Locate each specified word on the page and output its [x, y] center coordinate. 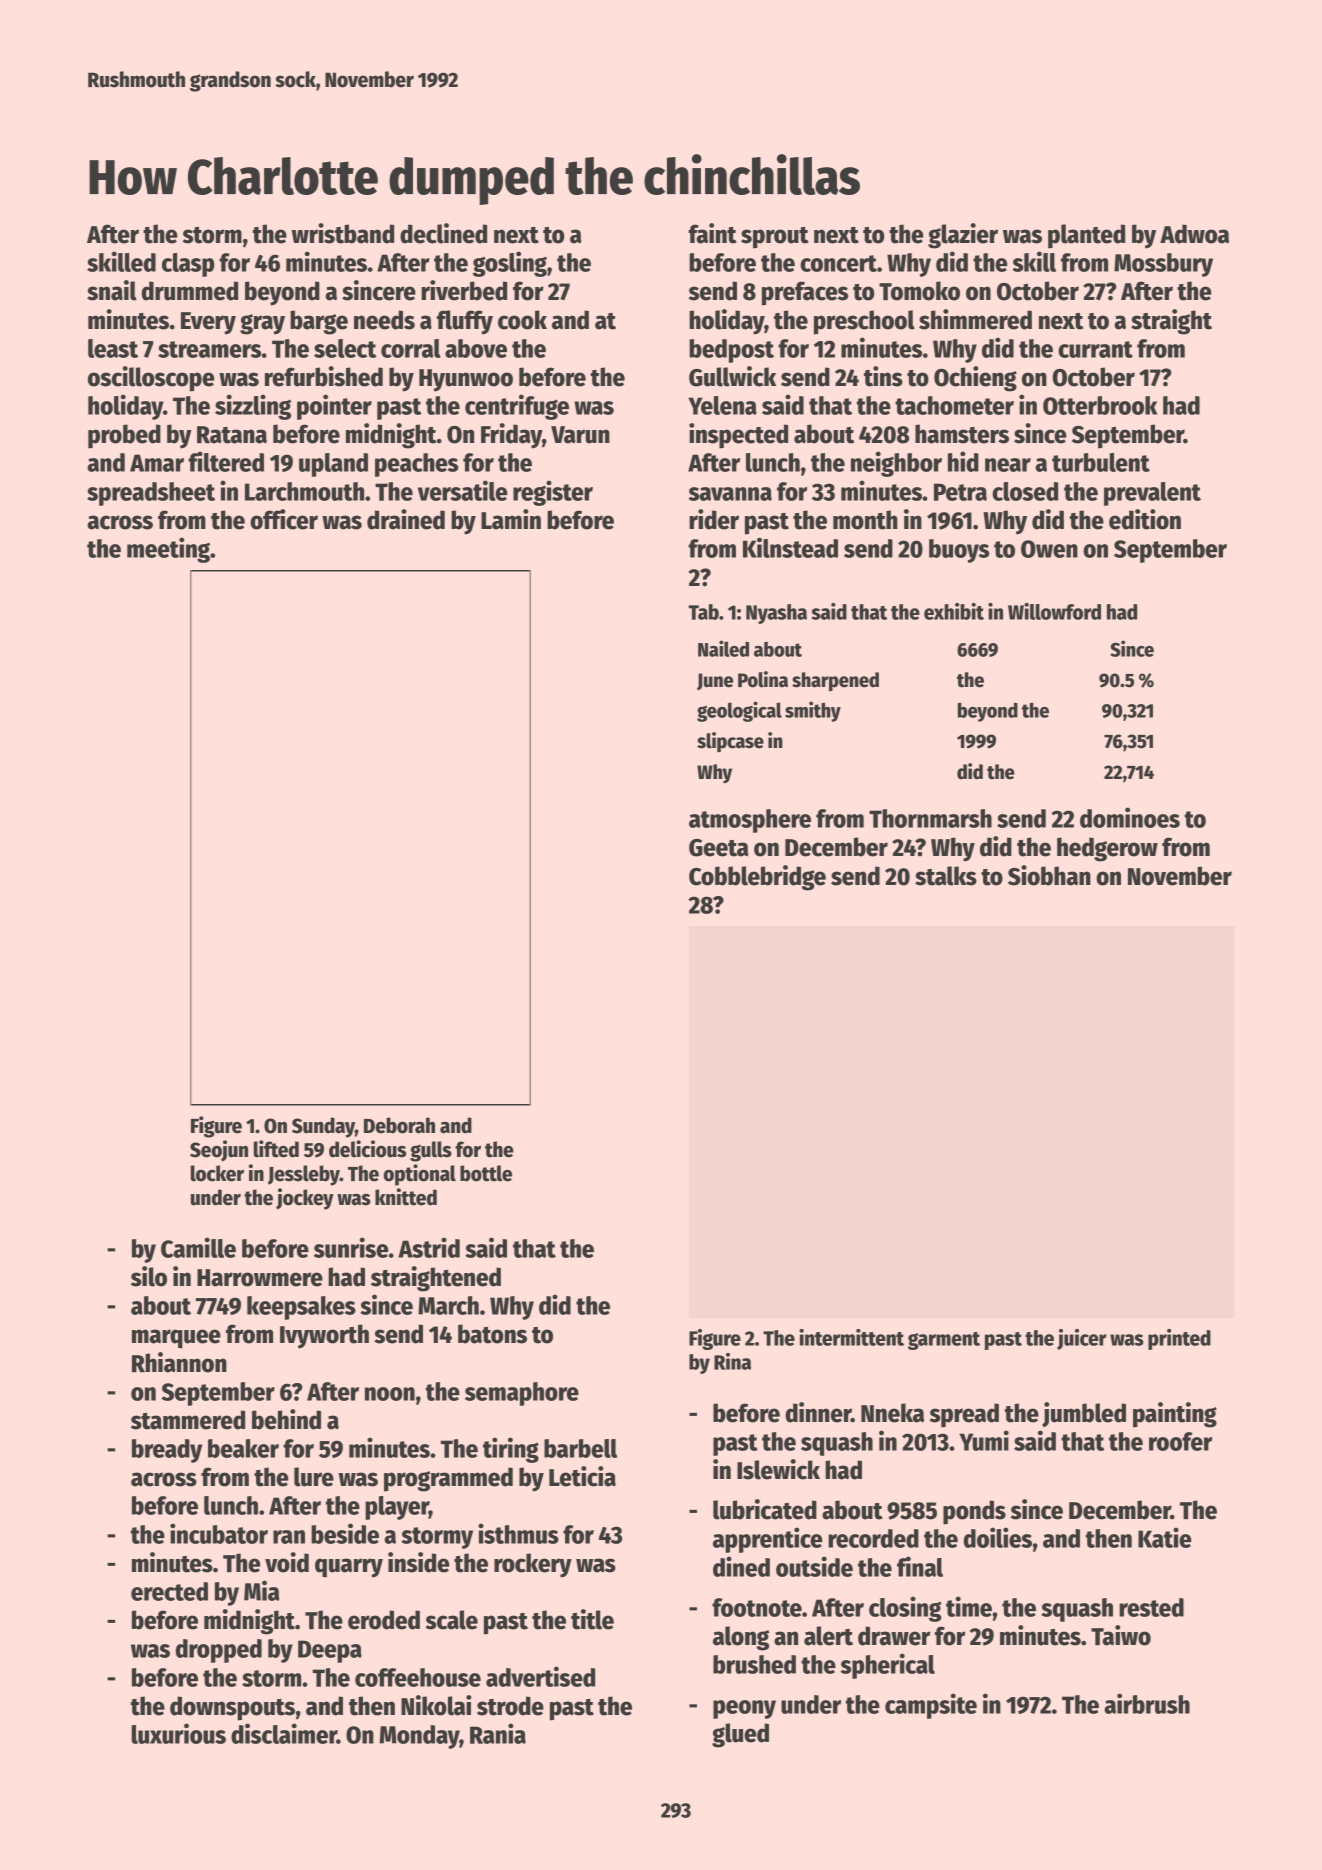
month [865, 520]
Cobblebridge [757, 878]
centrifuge [517, 407]
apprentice [767, 1540]
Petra [960, 492]
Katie [1164, 1537]
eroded [384, 1620]
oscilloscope [151, 379]
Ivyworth [324, 1336]
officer [284, 519]
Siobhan [1049, 875]
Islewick [778, 1469]
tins [883, 376]
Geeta [719, 848]
